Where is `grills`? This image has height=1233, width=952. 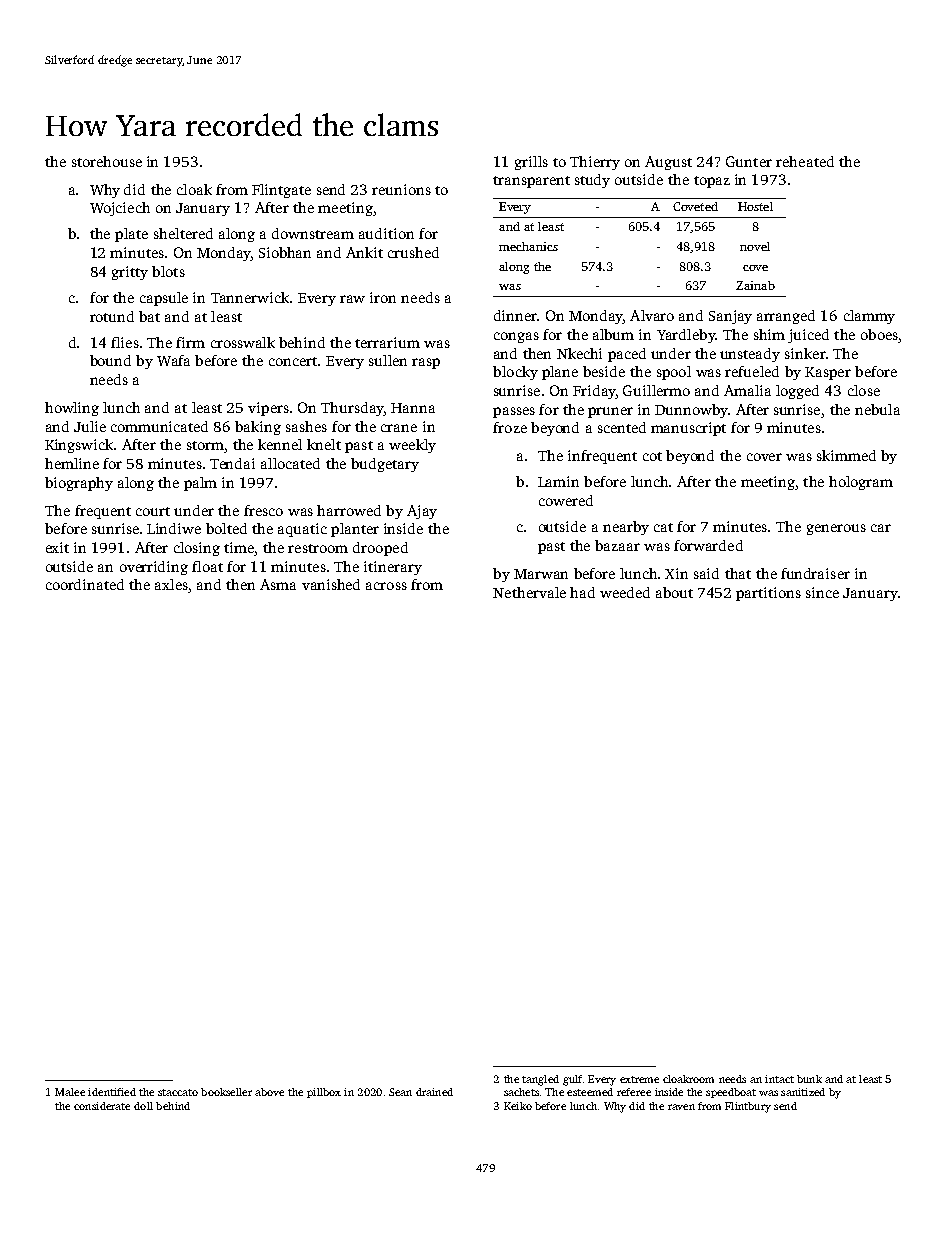 grills is located at coordinates (531, 163).
